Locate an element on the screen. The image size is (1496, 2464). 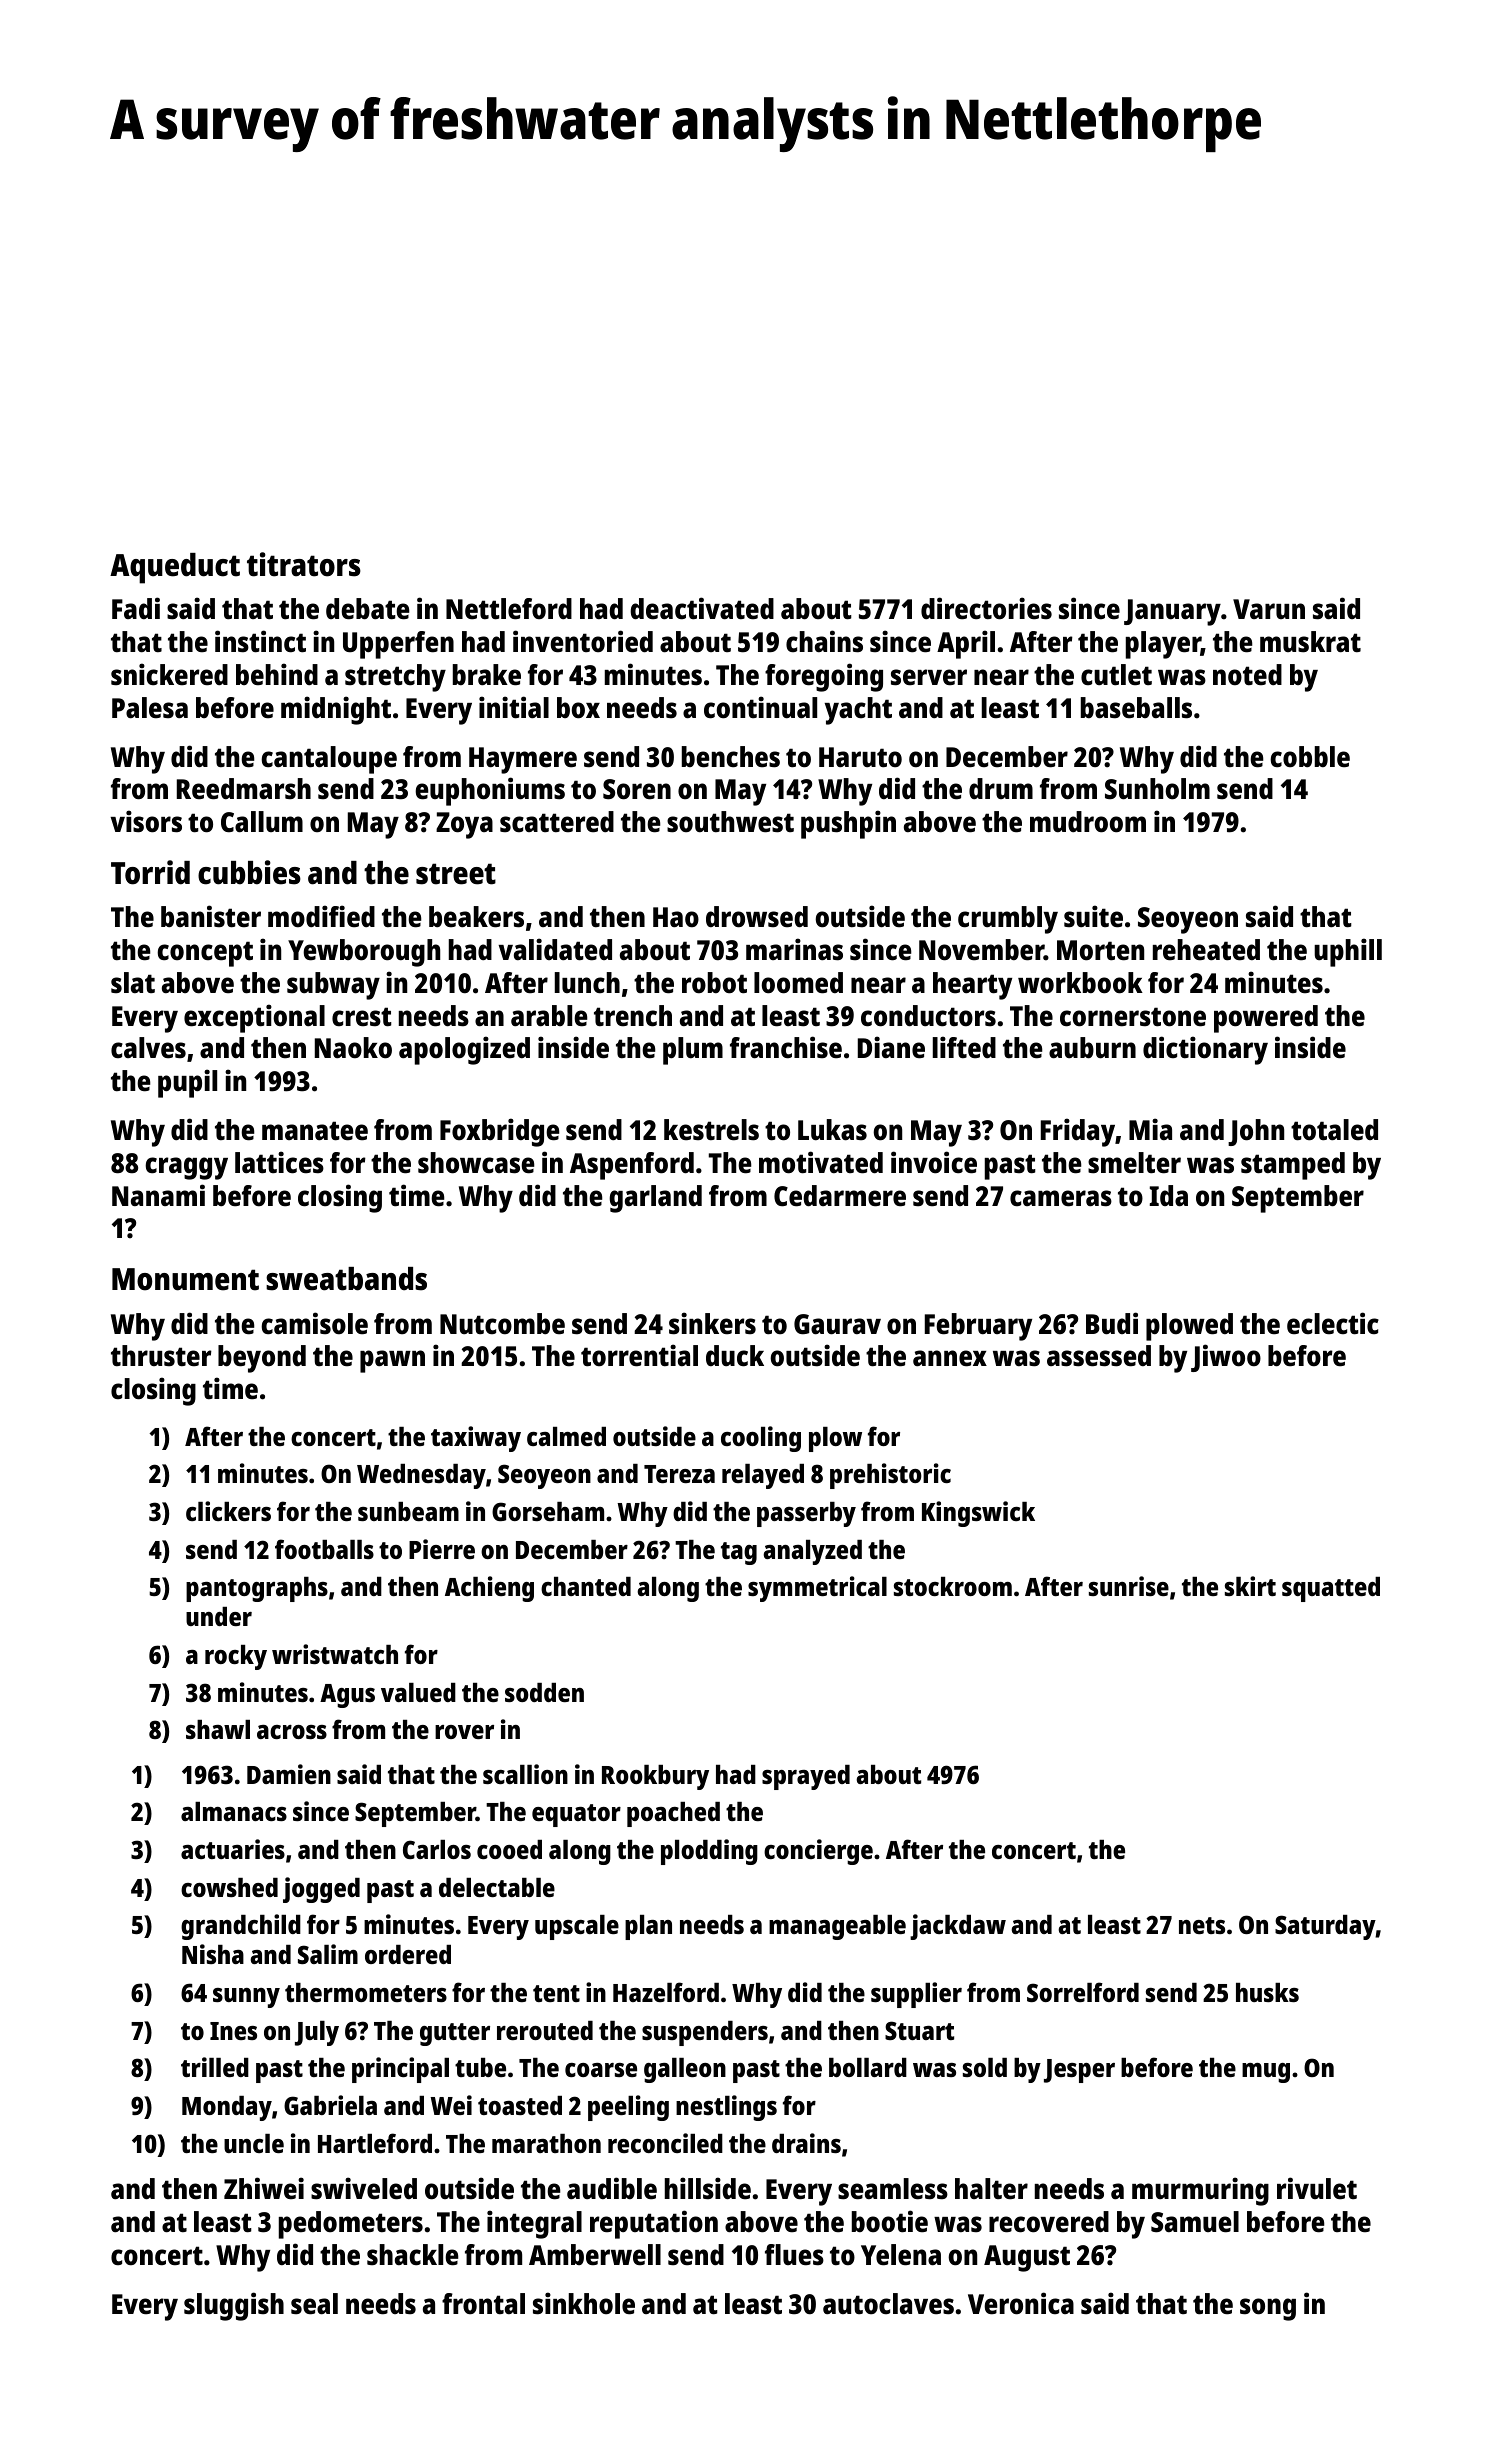
rocky is located at coordinates (236, 1657).
